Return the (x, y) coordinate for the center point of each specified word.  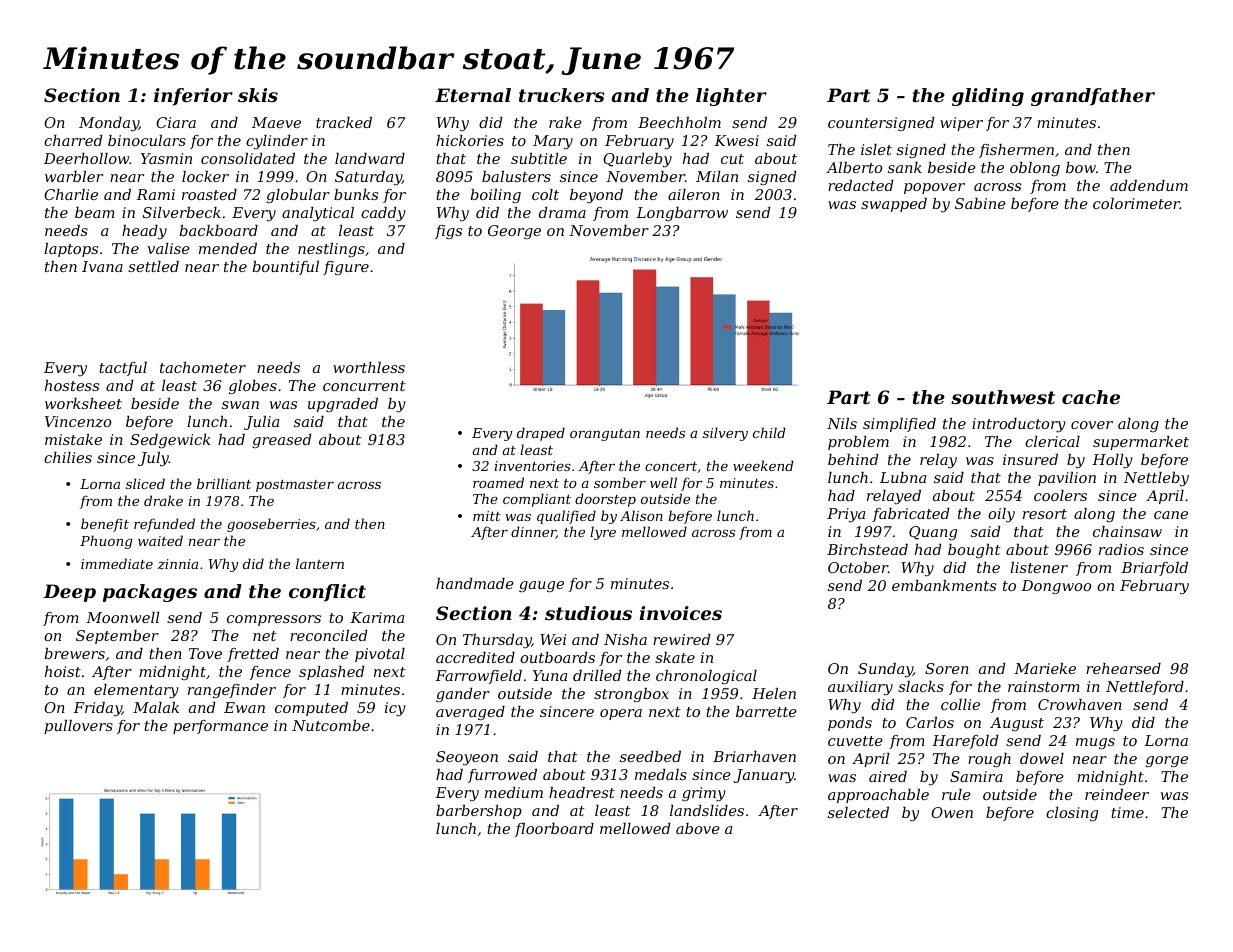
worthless (369, 367)
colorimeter (1136, 203)
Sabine (980, 203)
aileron (694, 194)
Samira (976, 776)
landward (370, 158)
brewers (74, 653)
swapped (894, 205)
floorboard (554, 830)
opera (621, 714)
